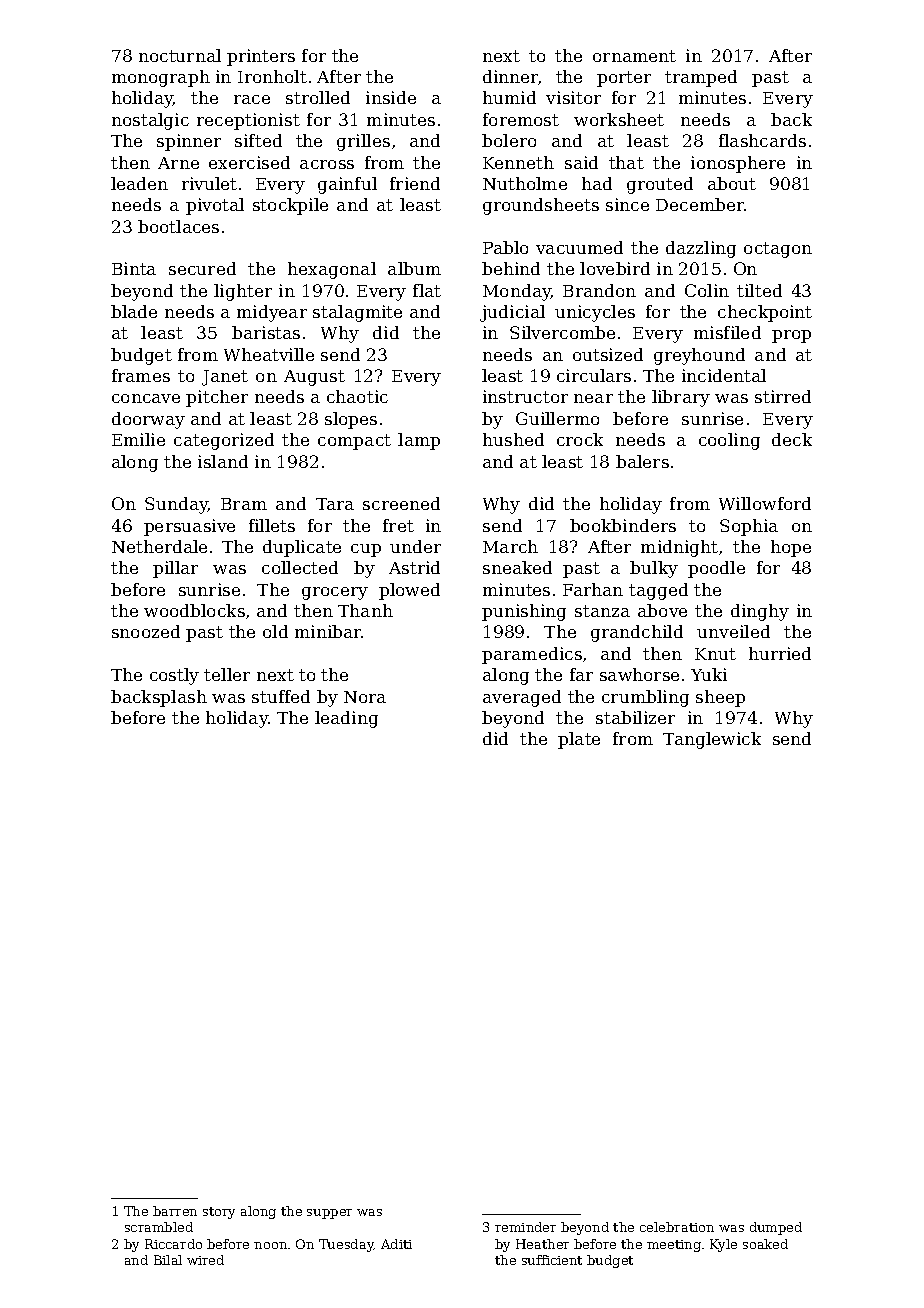 This screenshot has height=1308, width=924. Describe the element at coordinates (159, 1227) in the screenshot. I see `scrambled` at that location.
